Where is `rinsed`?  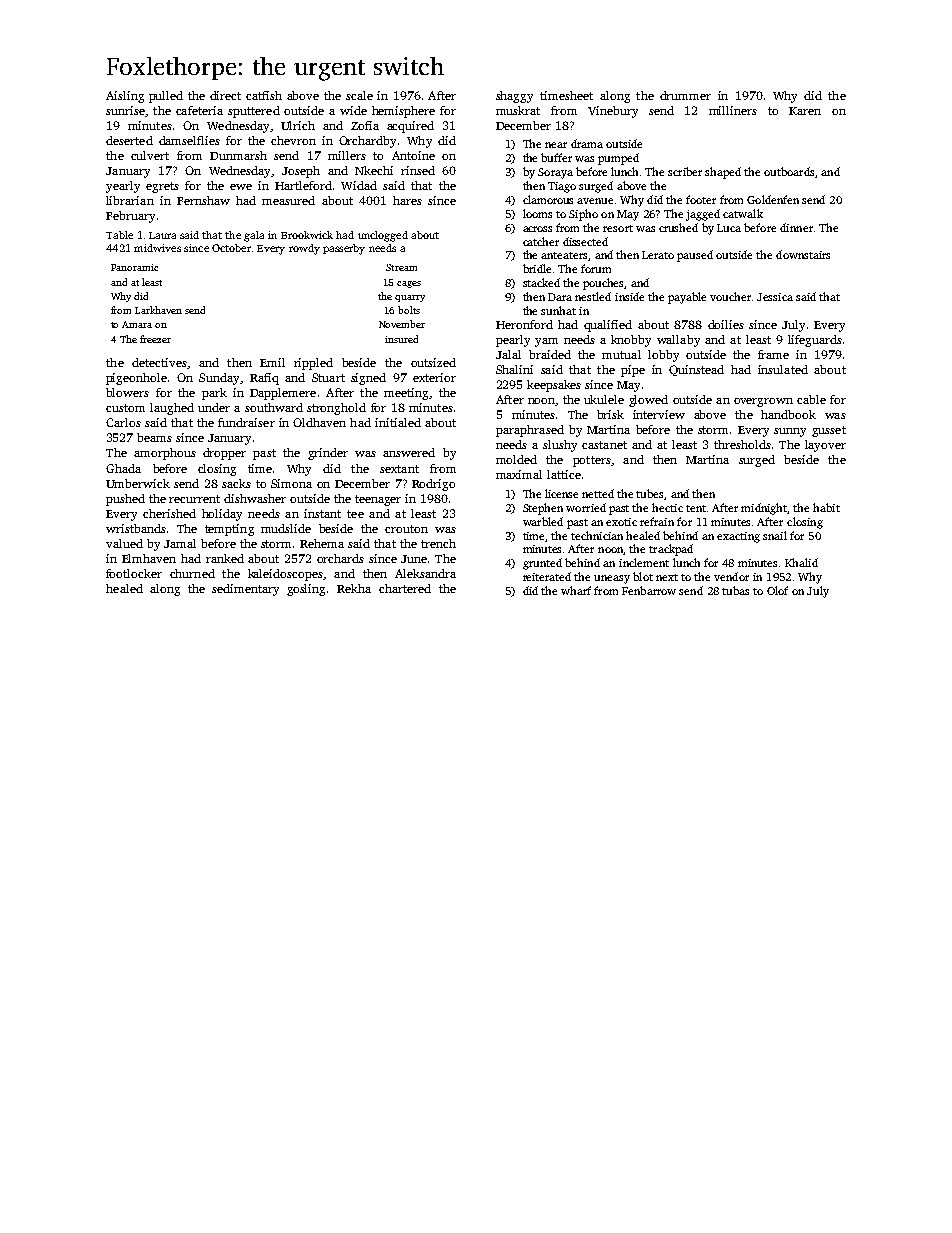
rinsed is located at coordinates (418, 170).
